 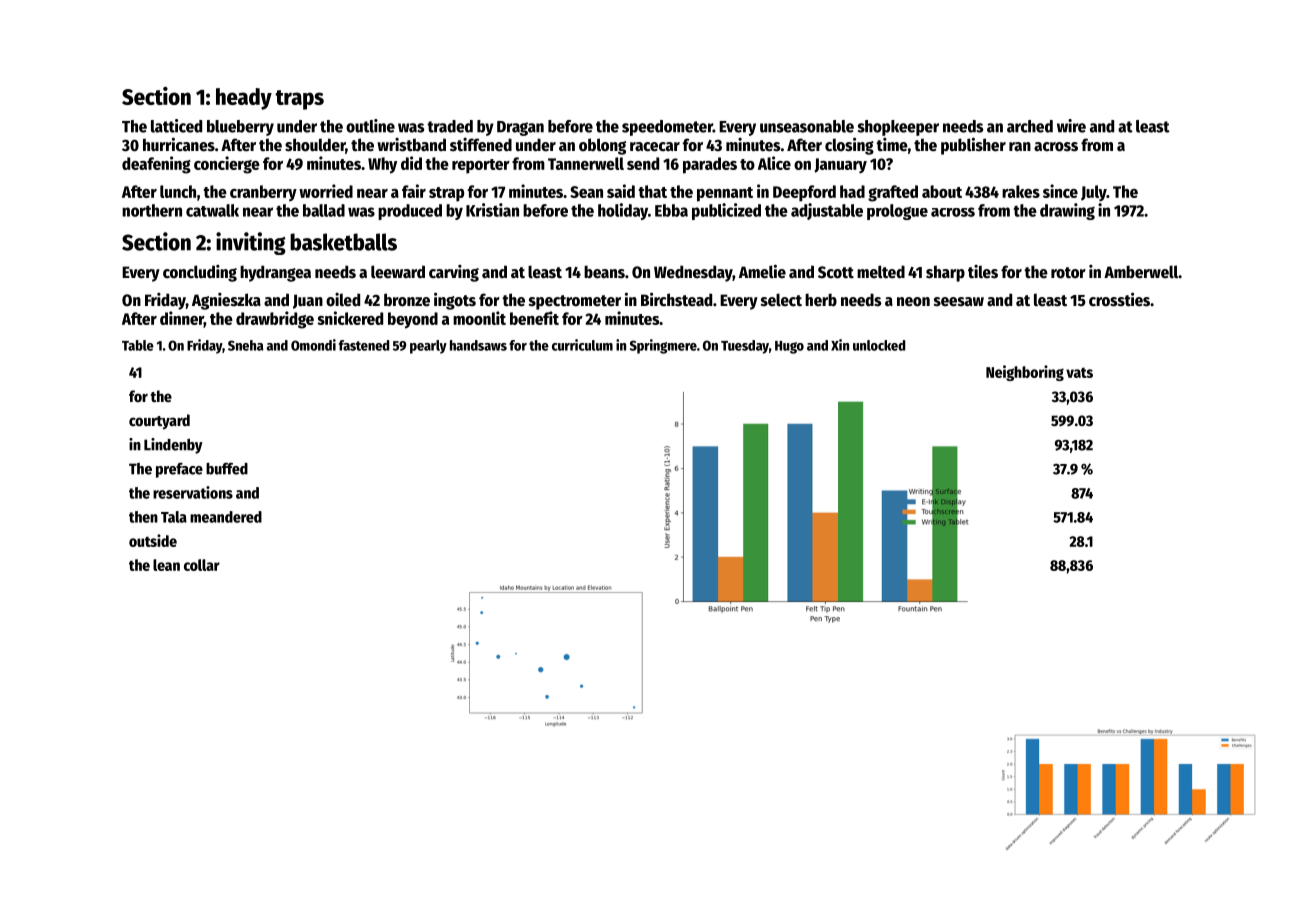 What do you see at coordinates (244, 99) in the image?
I see `heady` at bounding box center [244, 99].
